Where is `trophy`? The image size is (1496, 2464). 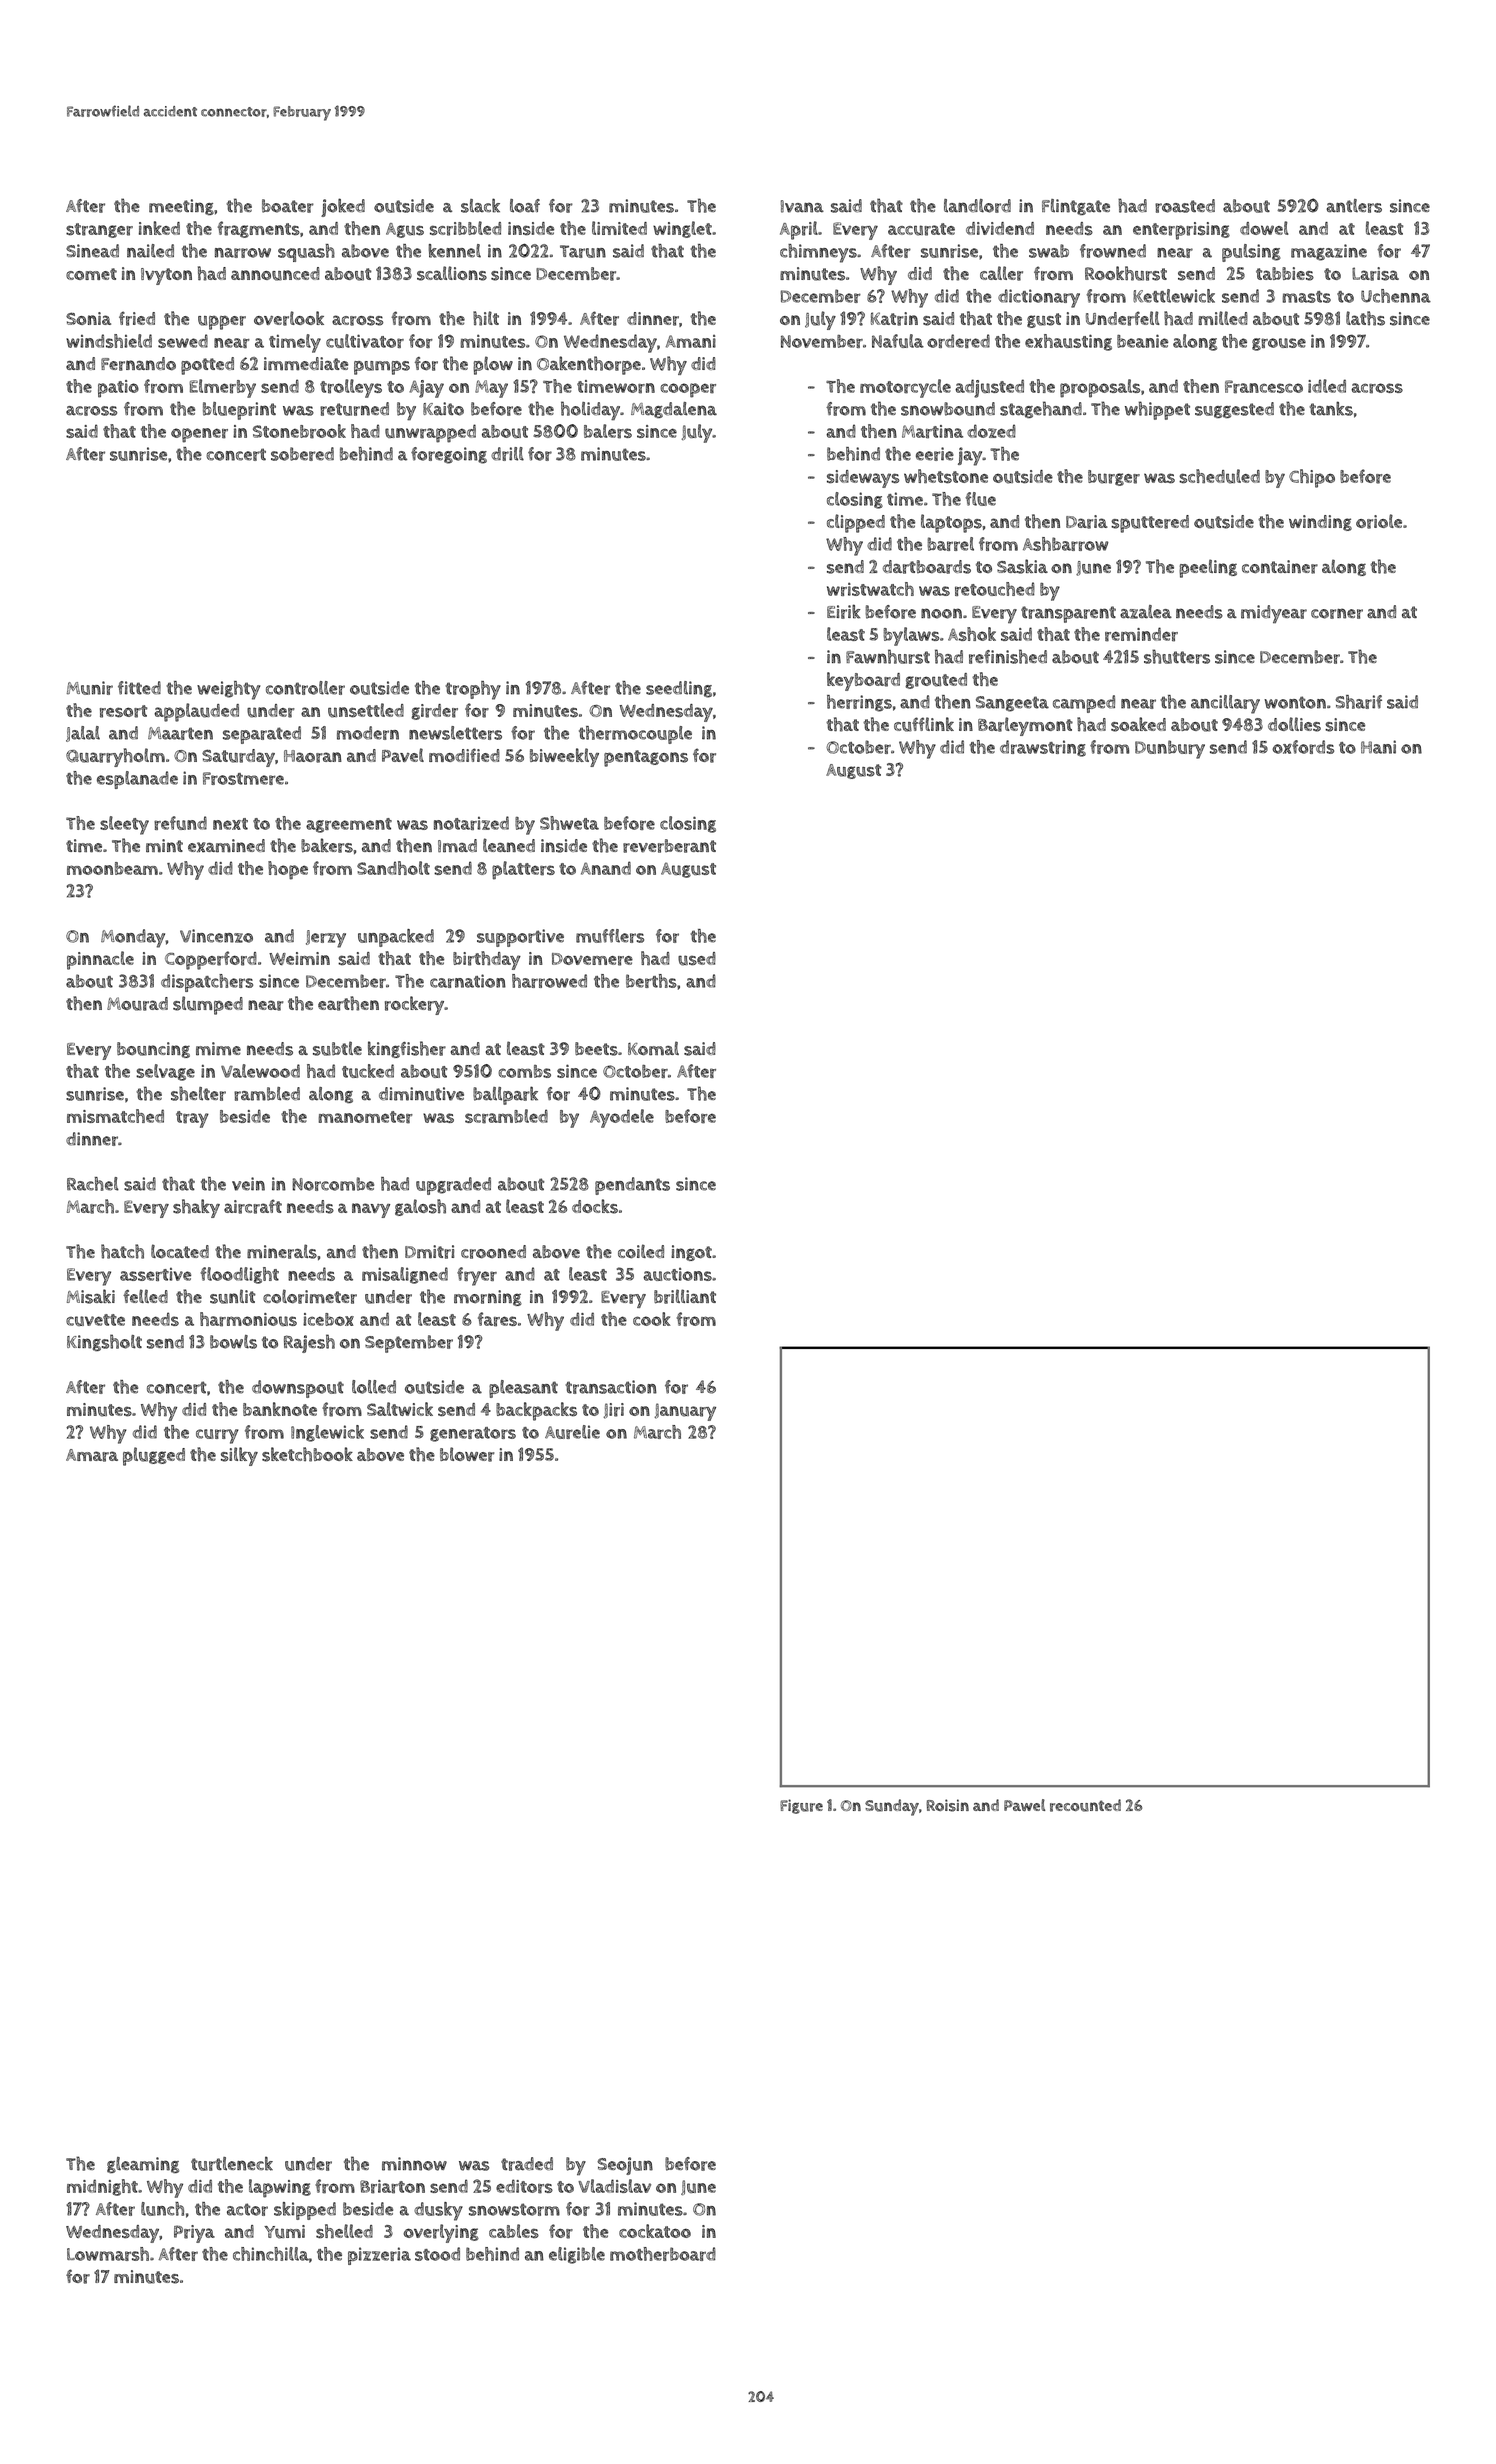 trophy is located at coordinates (473, 690).
